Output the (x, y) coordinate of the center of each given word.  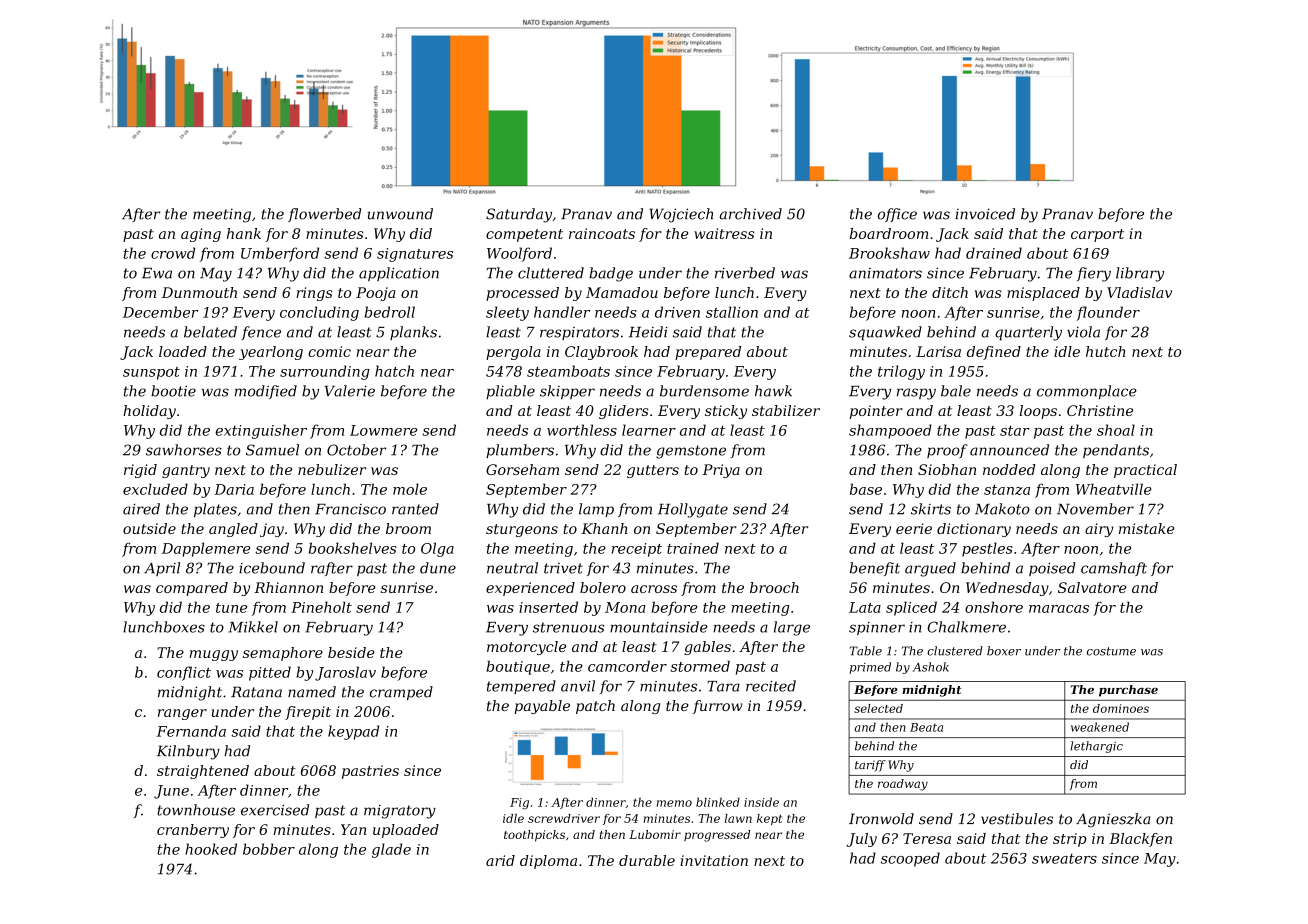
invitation (714, 860)
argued (930, 569)
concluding (319, 313)
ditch (950, 292)
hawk (773, 391)
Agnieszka (1113, 820)
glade (391, 850)
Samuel (272, 450)
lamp (596, 510)
